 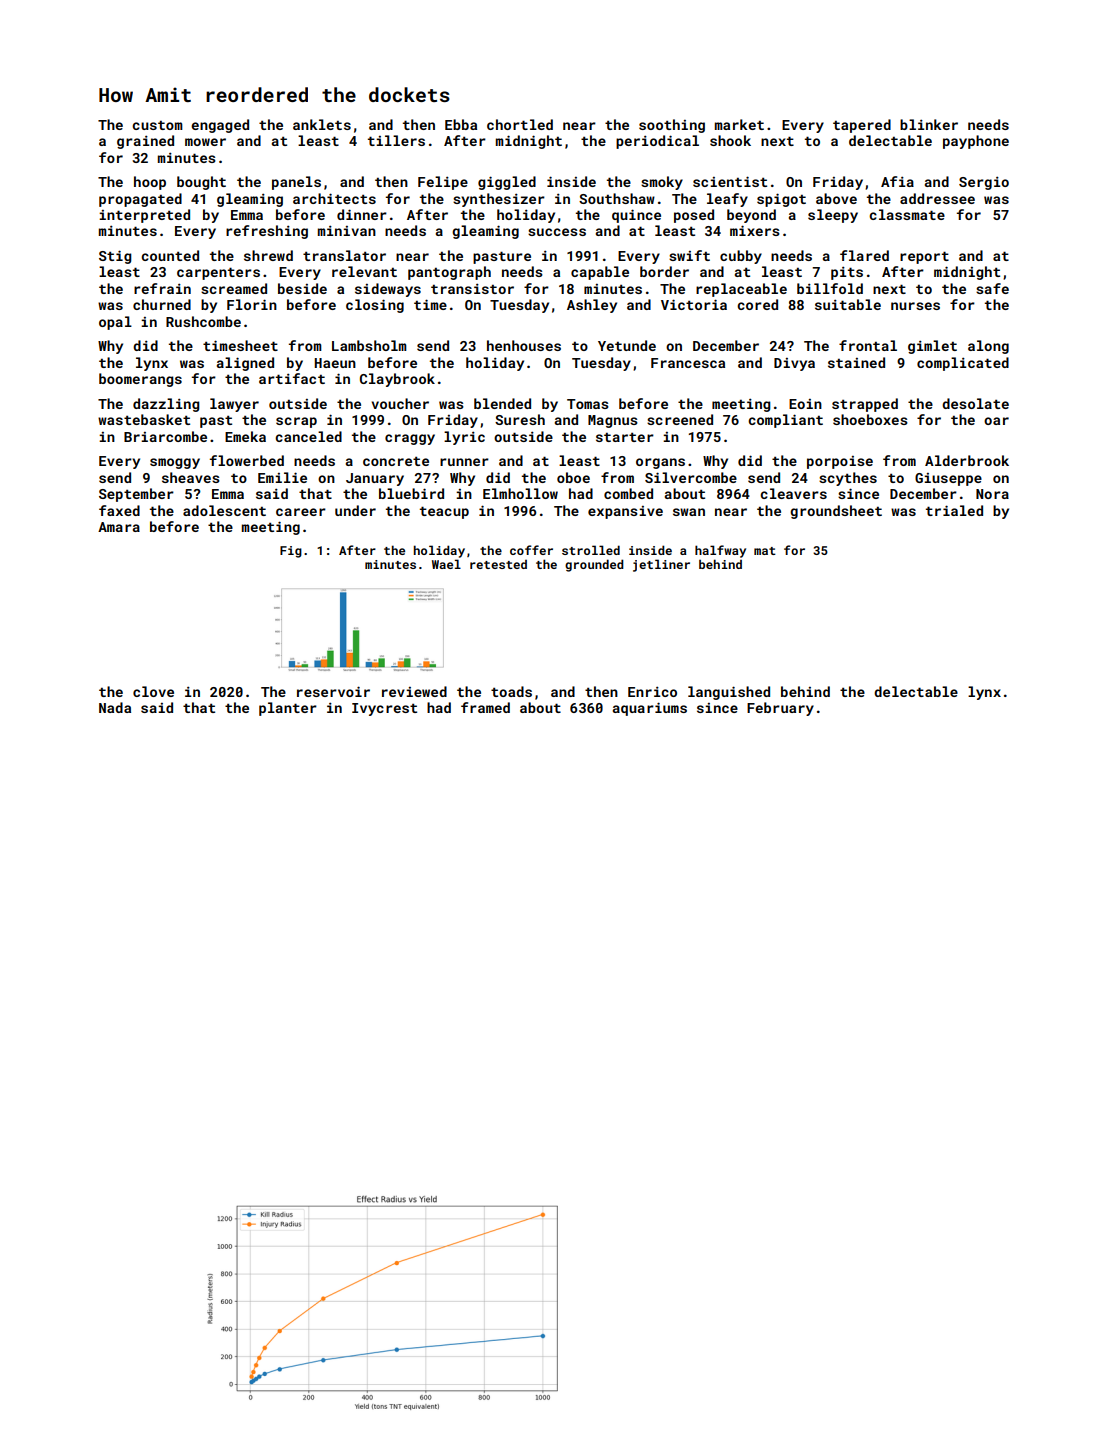 I want to click on synthesizer, so click(x=499, y=200).
